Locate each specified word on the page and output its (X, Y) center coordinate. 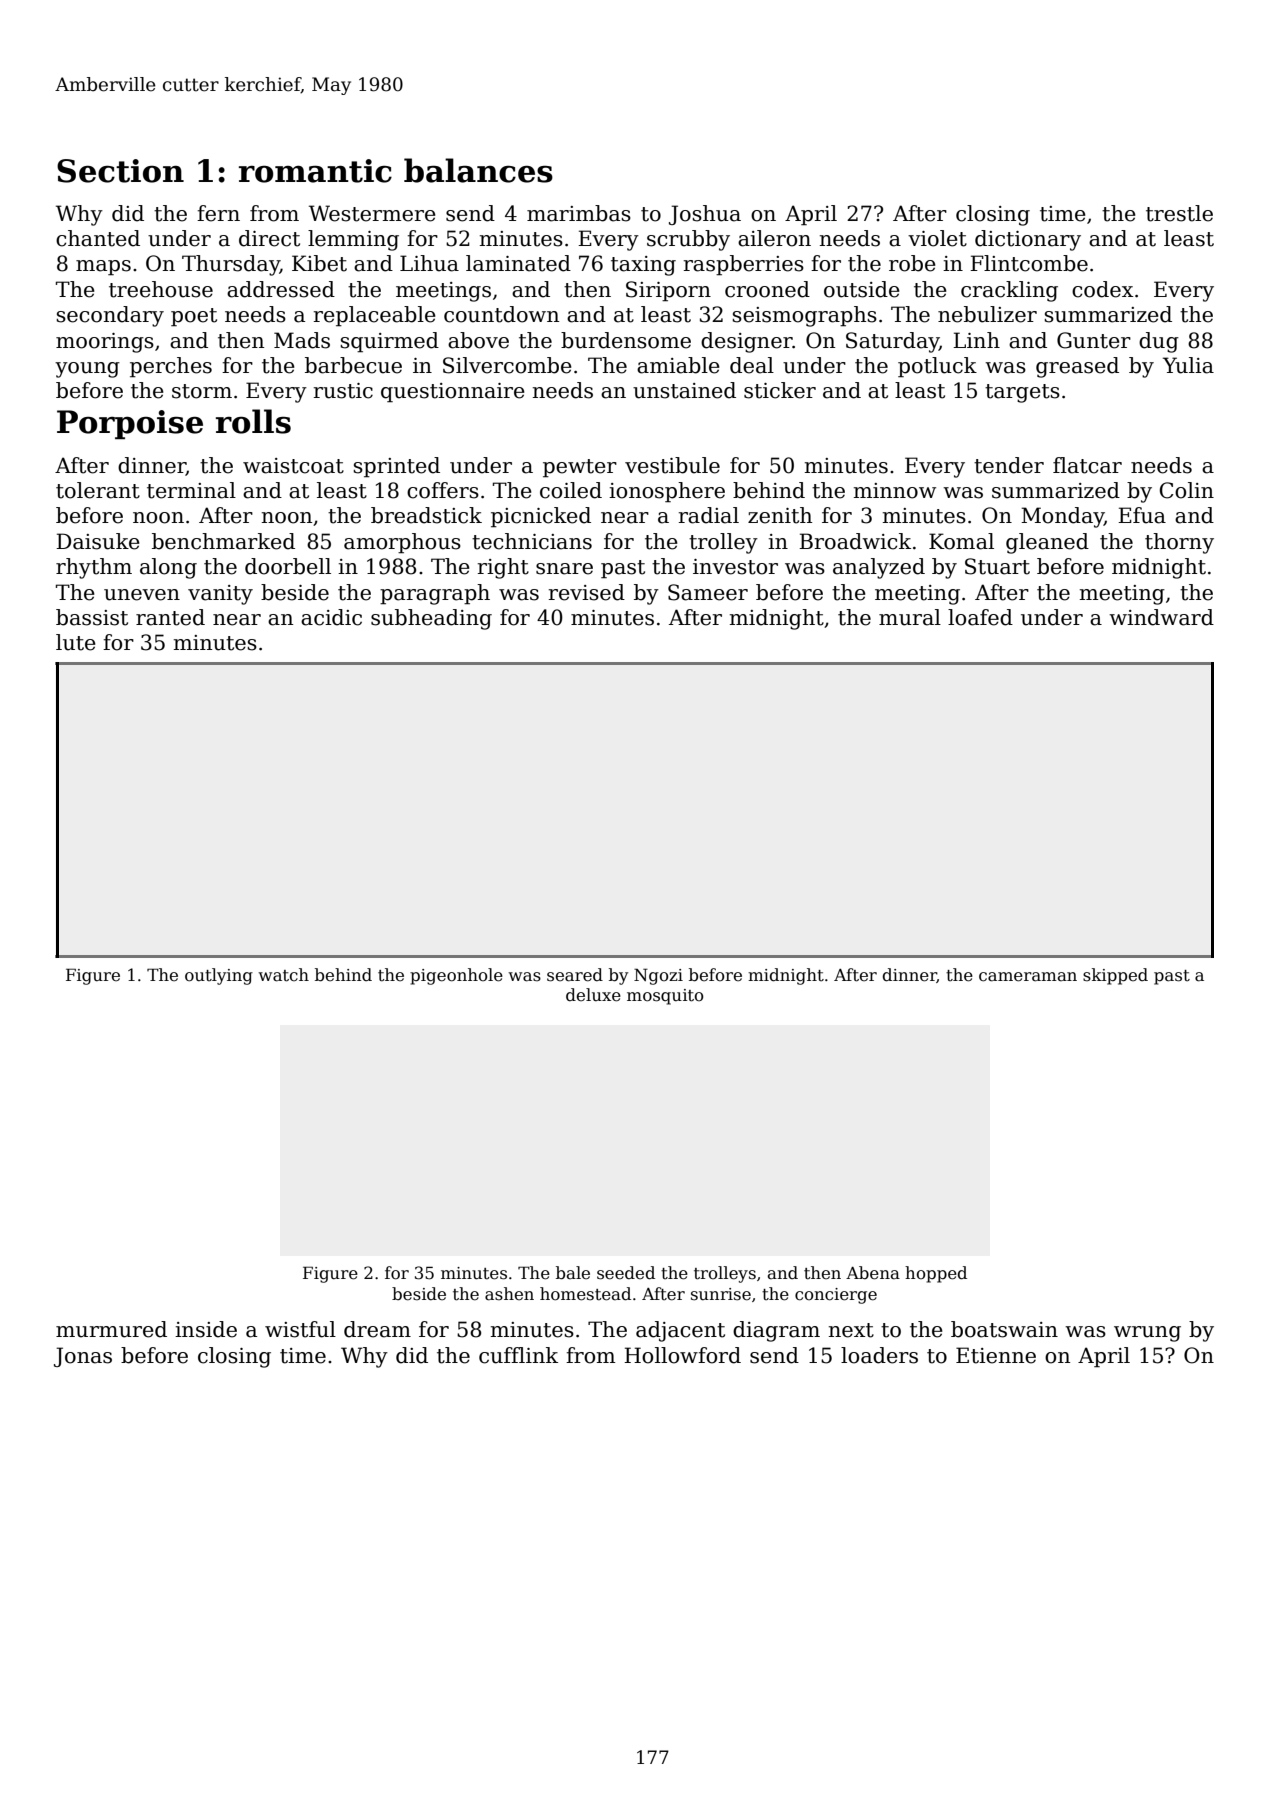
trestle (1179, 213)
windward (1161, 617)
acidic (331, 617)
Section (120, 171)
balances (478, 170)
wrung (1147, 1334)
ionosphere (667, 492)
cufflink (518, 1355)
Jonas (83, 1357)
